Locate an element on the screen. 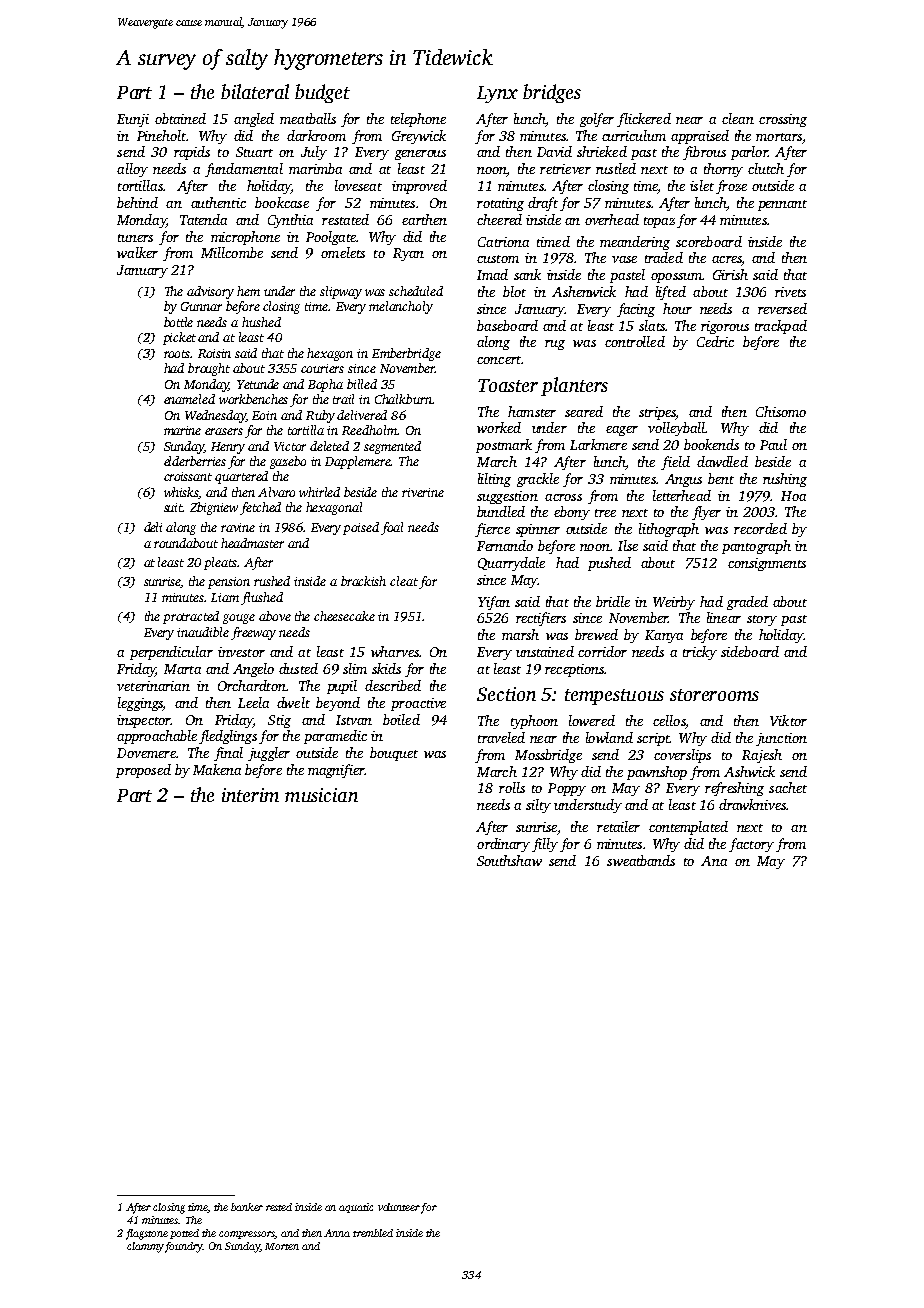  Lynx is located at coordinates (497, 94).
